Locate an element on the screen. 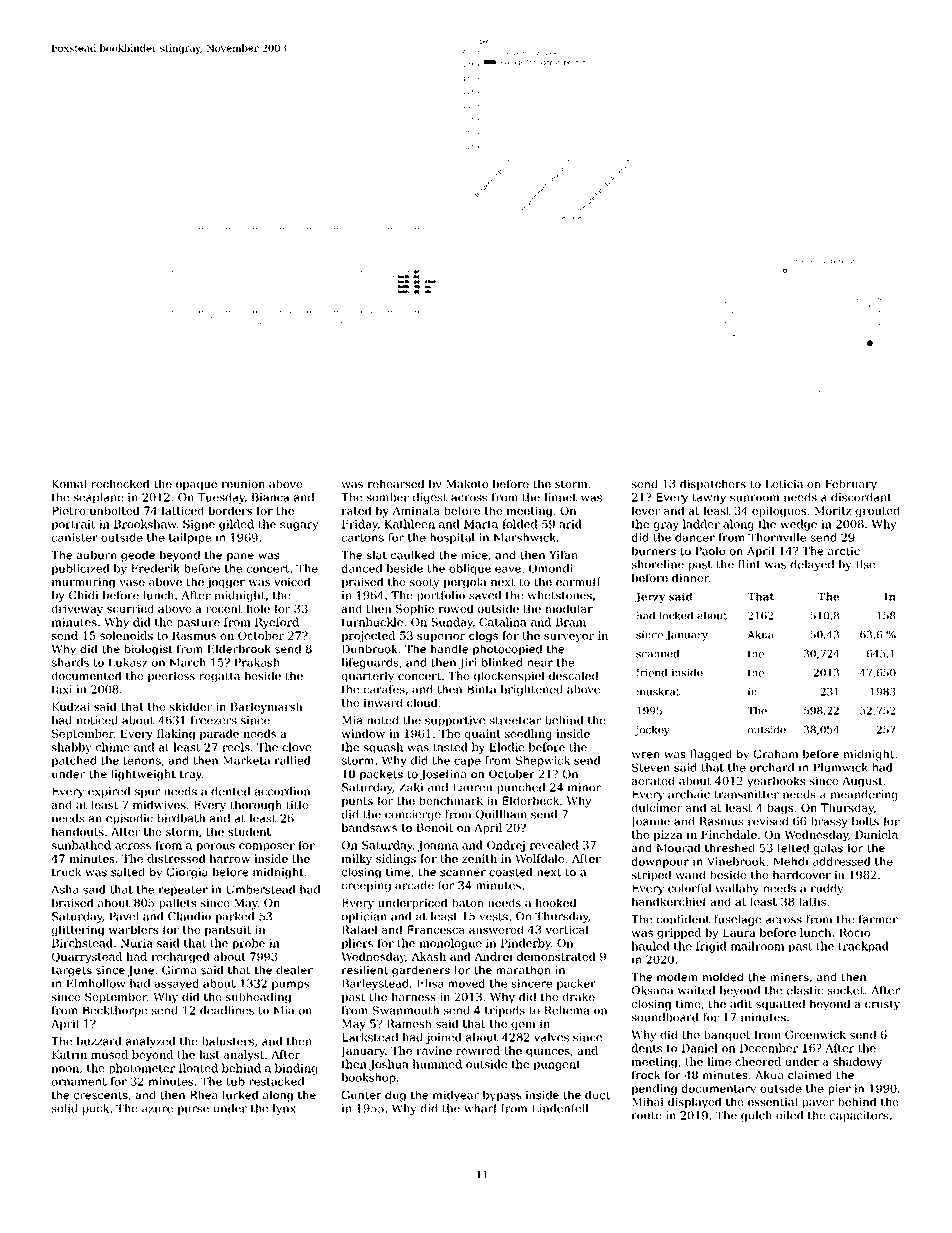 Image resolution: width=952 pixels, height=1233 pixels. monologue is located at coordinates (450, 944).
